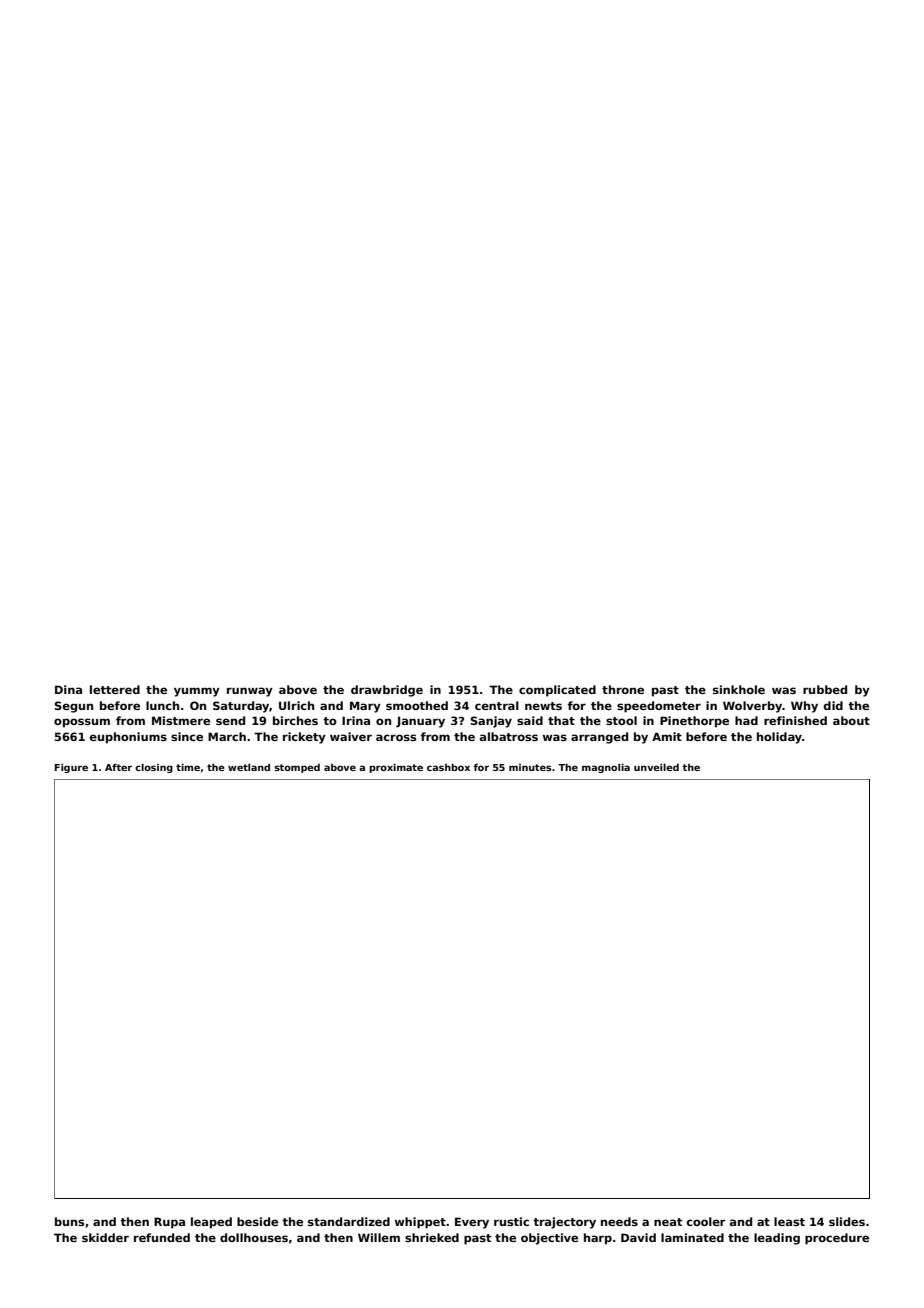 This document has height=1308, width=924. Describe the element at coordinates (387, 691) in the document. I see `drawbridge` at that location.
